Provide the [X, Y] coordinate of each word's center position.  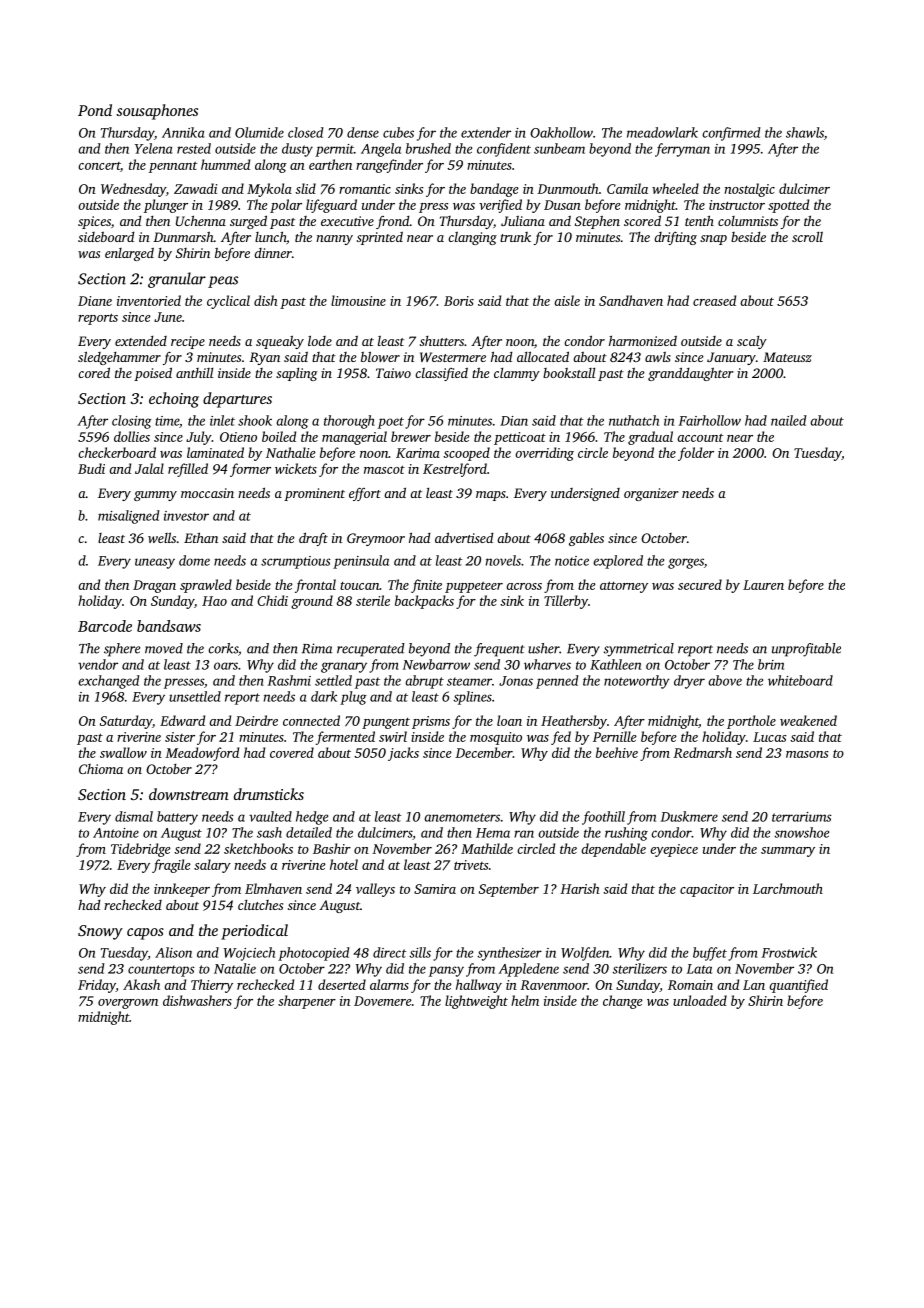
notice [572, 561]
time [167, 421]
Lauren [763, 585]
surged [248, 222]
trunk [515, 237]
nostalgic [749, 190]
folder [696, 454]
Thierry [212, 986]
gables [586, 539]
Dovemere [382, 1001]
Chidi [272, 600]
